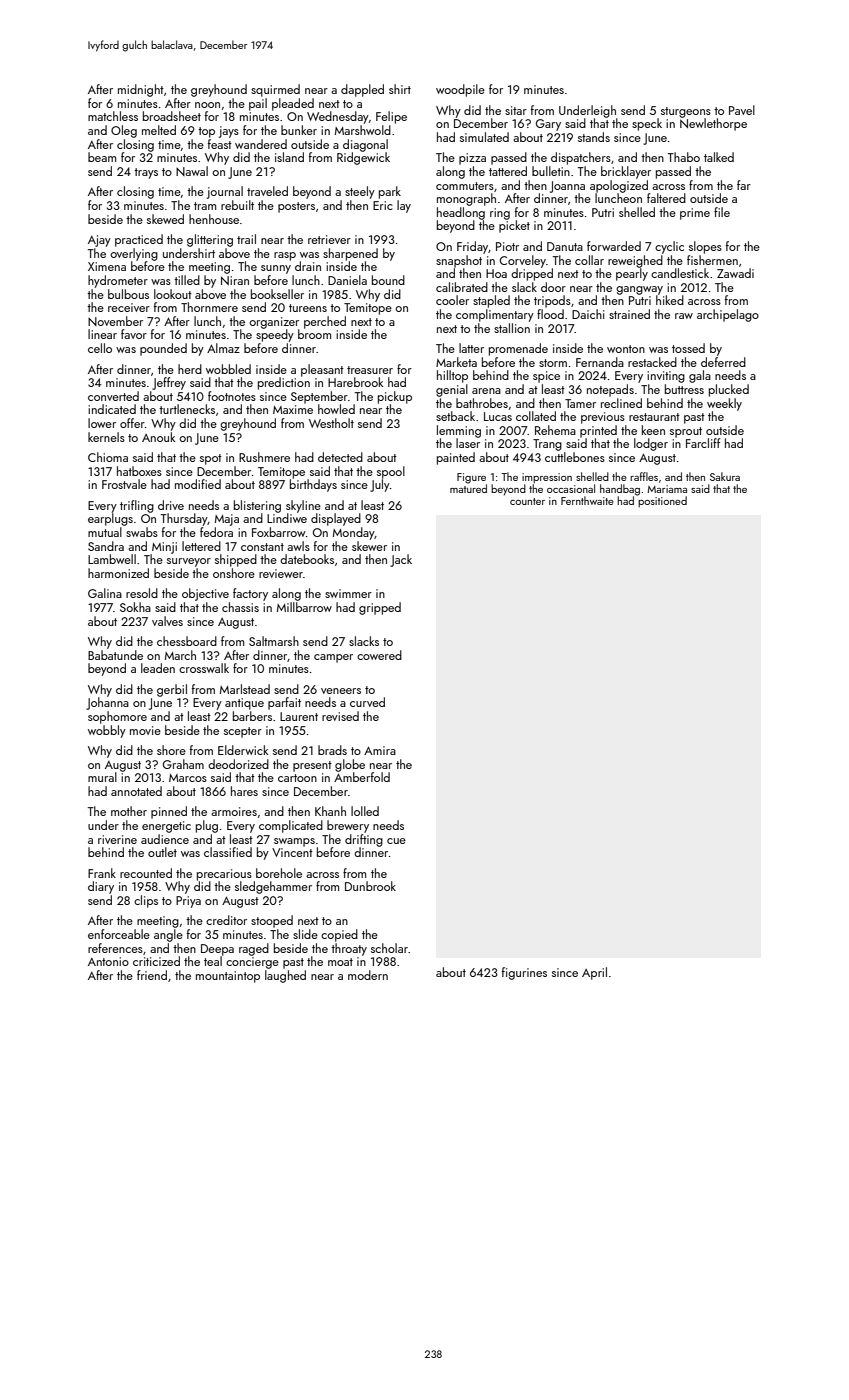  What do you see at coordinates (119, 934) in the screenshot?
I see `enforceable` at bounding box center [119, 934].
